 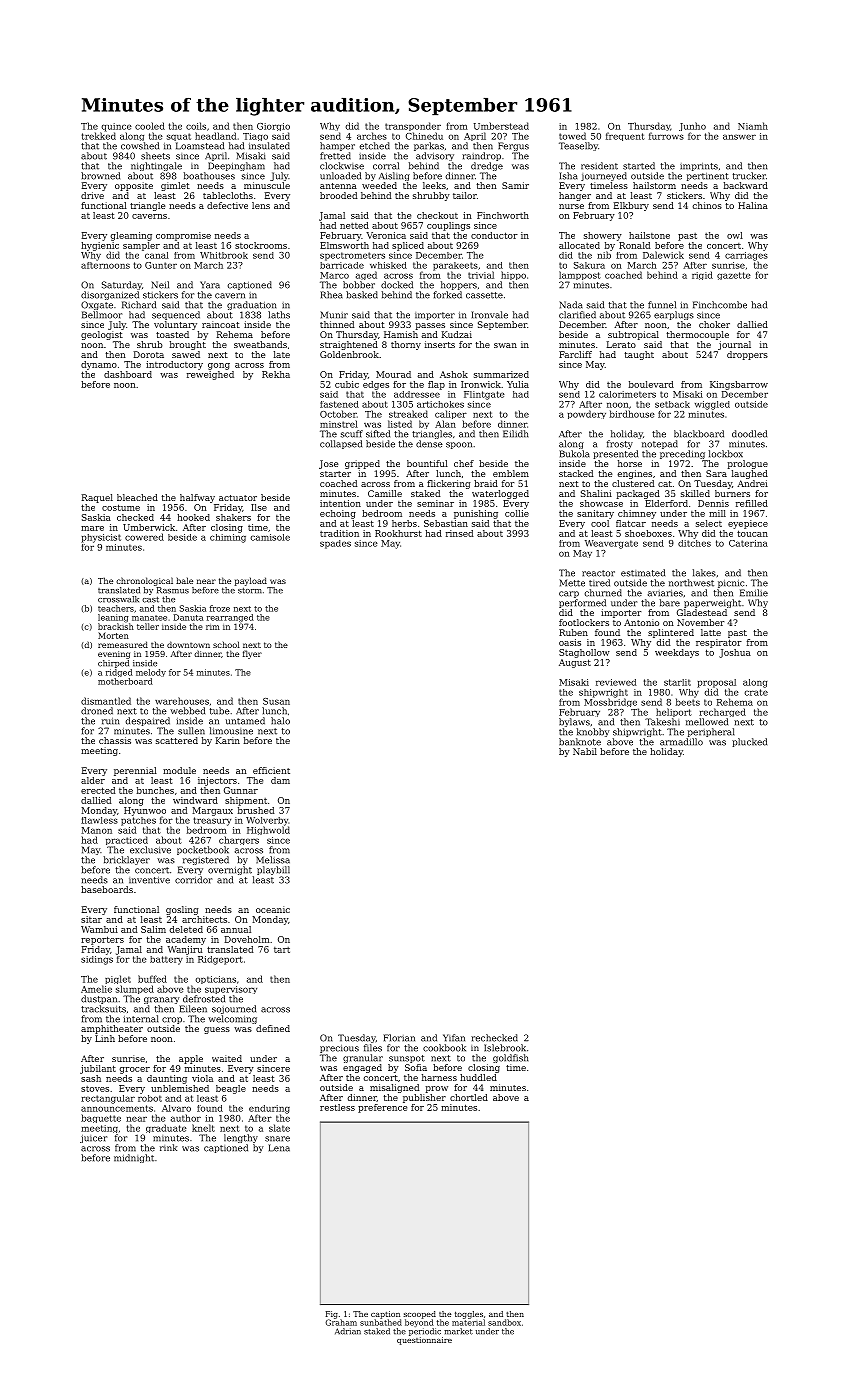 I want to click on frosty, so click(x=620, y=444).
